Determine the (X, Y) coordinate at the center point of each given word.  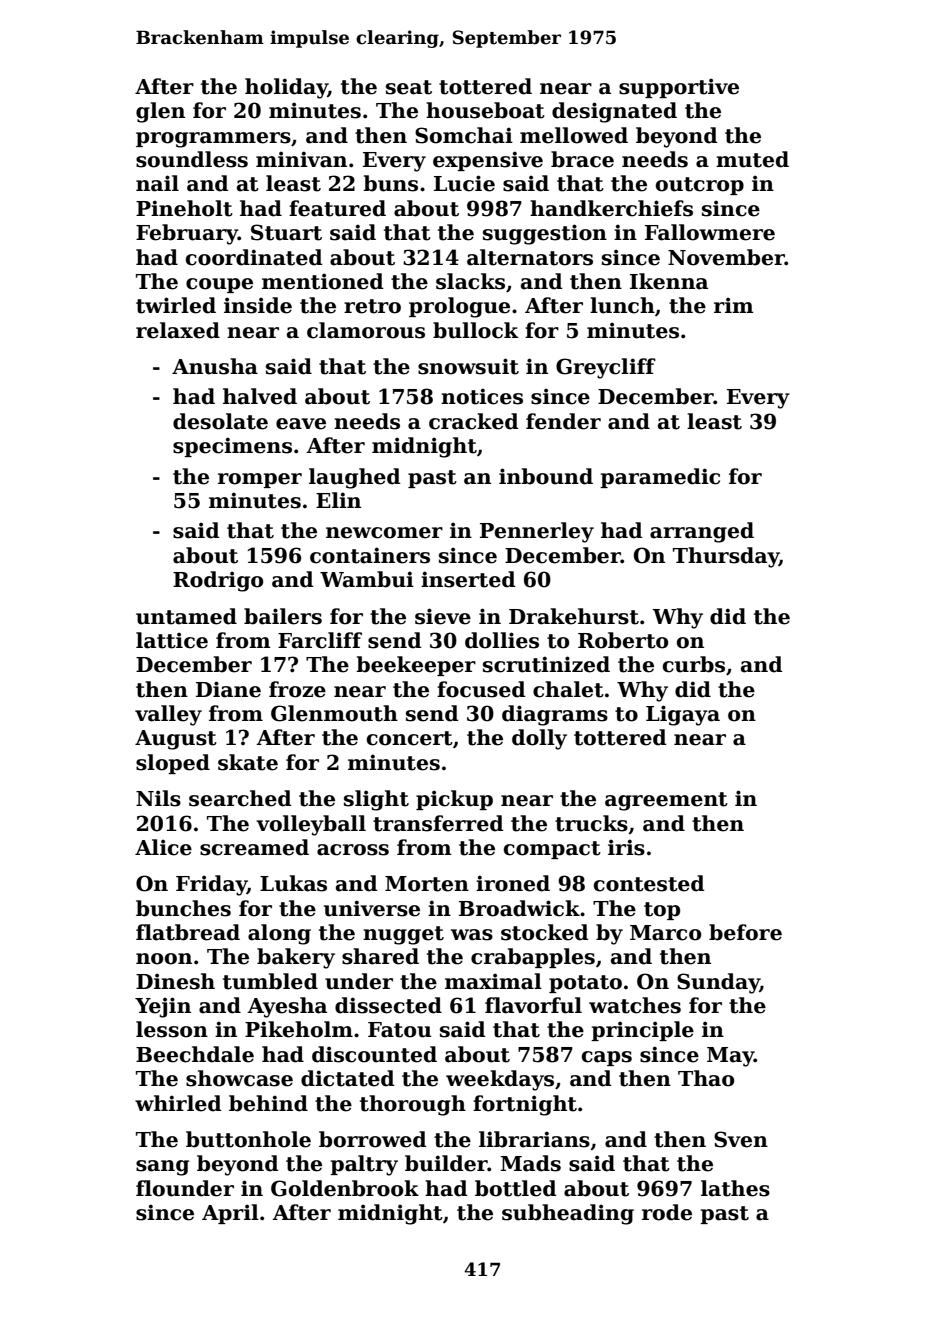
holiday (286, 88)
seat (409, 87)
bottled (516, 1188)
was (472, 935)
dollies (502, 640)
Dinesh (175, 981)
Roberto (623, 640)
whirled (178, 1103)
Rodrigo (218, 581)
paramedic (660, 478)
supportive (679, 88)
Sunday (718, 983)
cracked (474, 421)
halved (260, 396)
